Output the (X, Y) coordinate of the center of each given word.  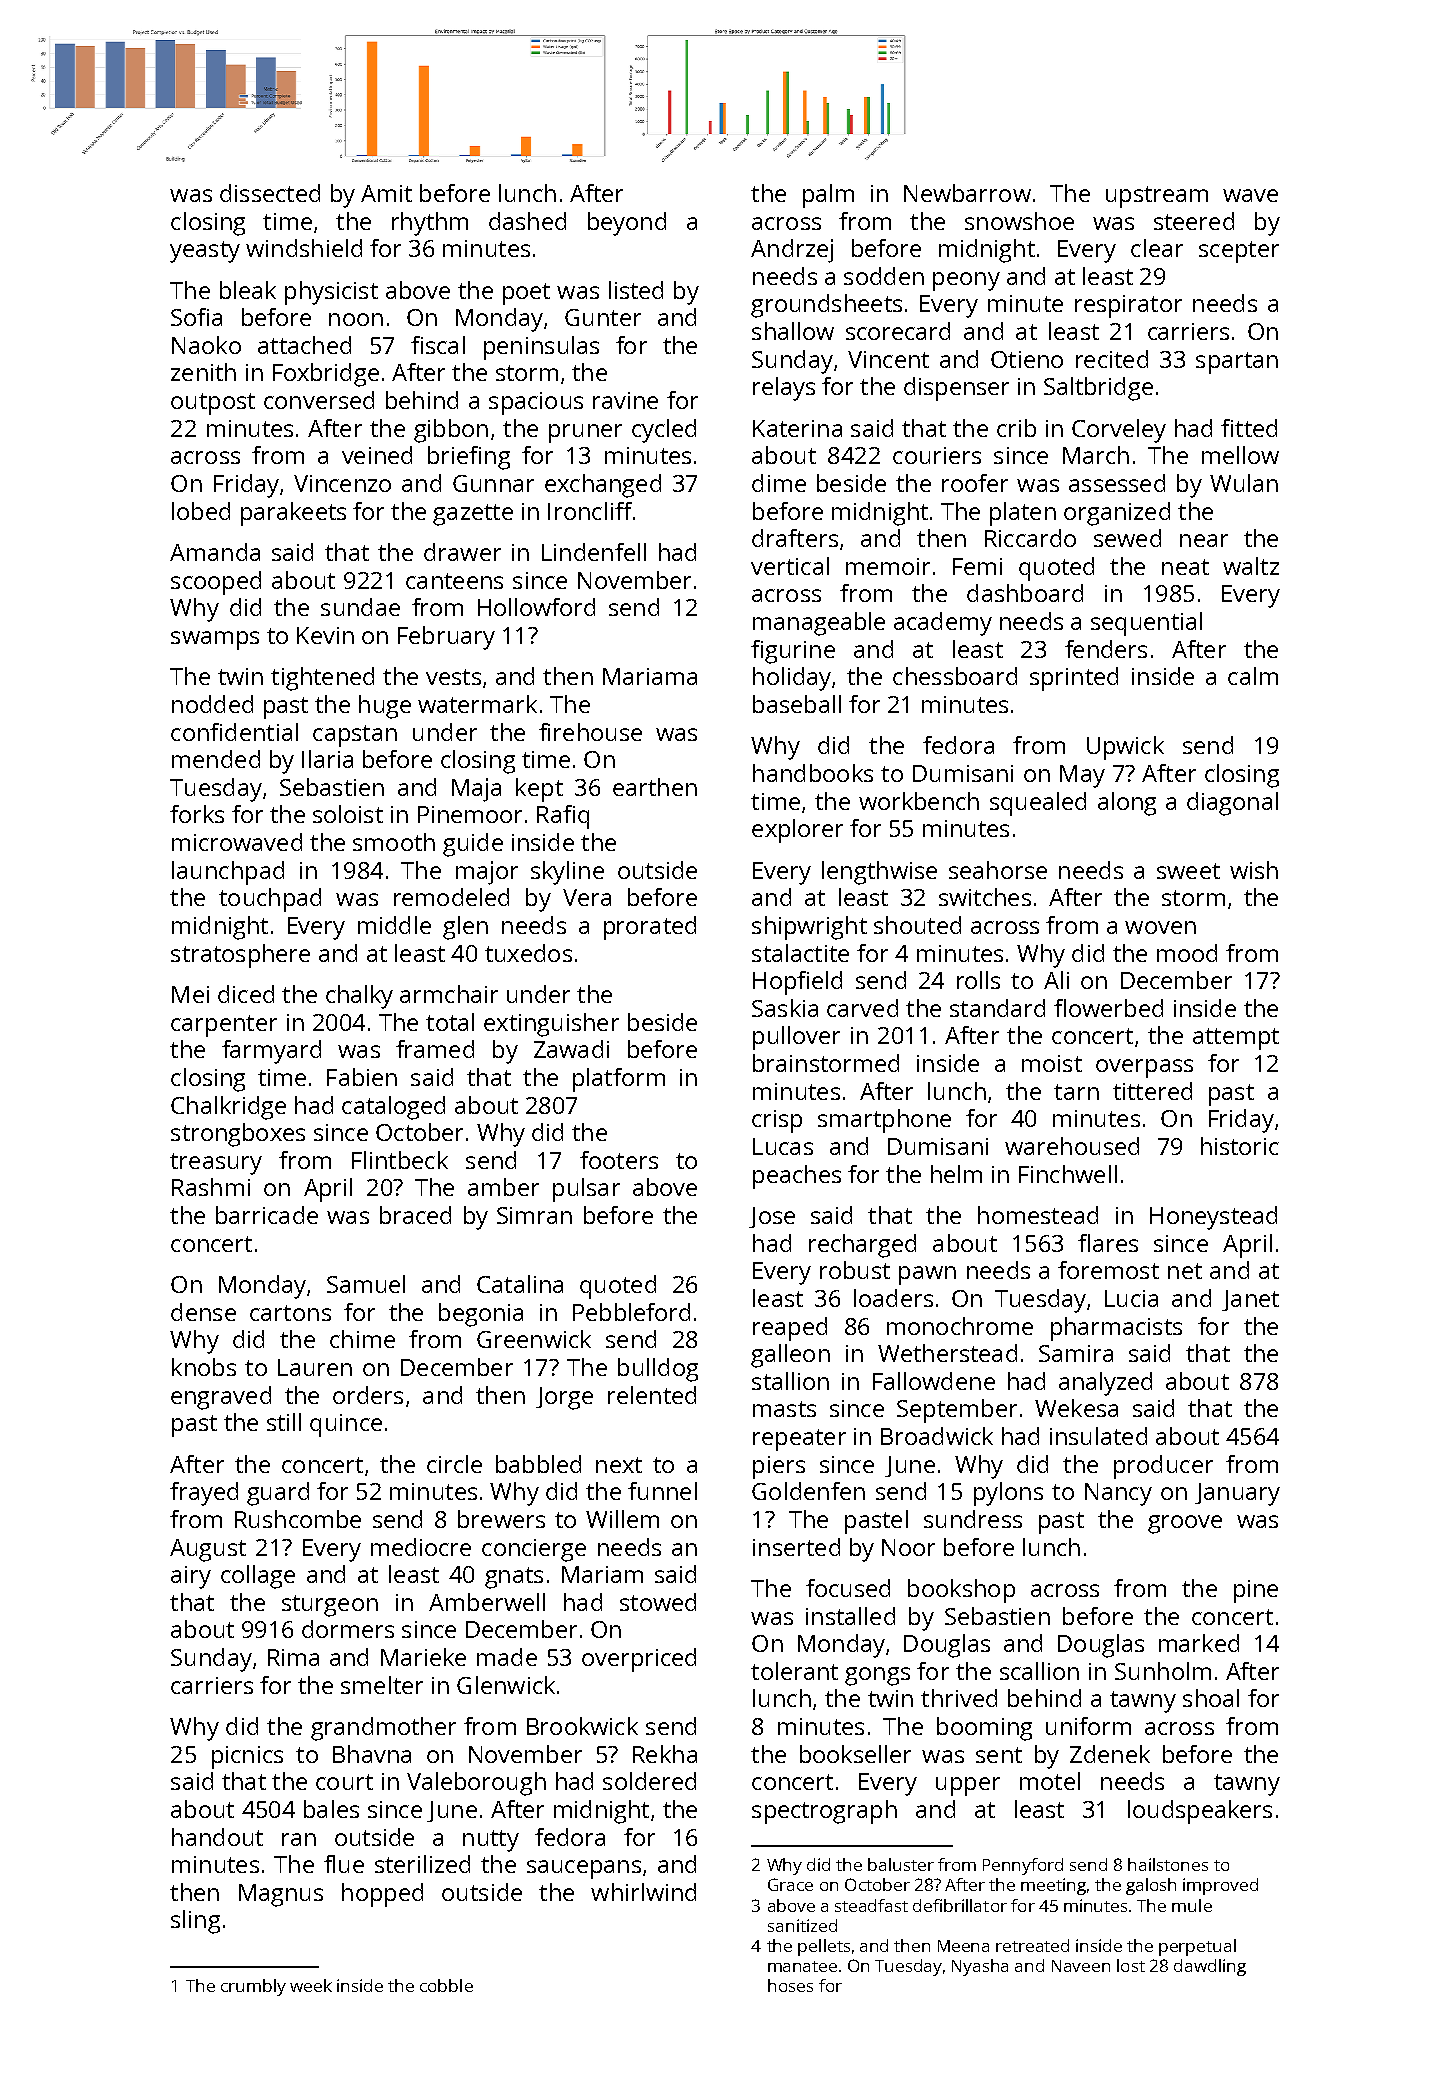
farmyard (271, 1052)
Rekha (665, 1754)
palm (828, 196)
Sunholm (1163, 1671)
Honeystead (1213, 1218)
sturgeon (330, 1606)
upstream (1157, 197)
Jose (772, 1217)
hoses (790, 1985)
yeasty (205, 252)
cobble (446, 1985)
